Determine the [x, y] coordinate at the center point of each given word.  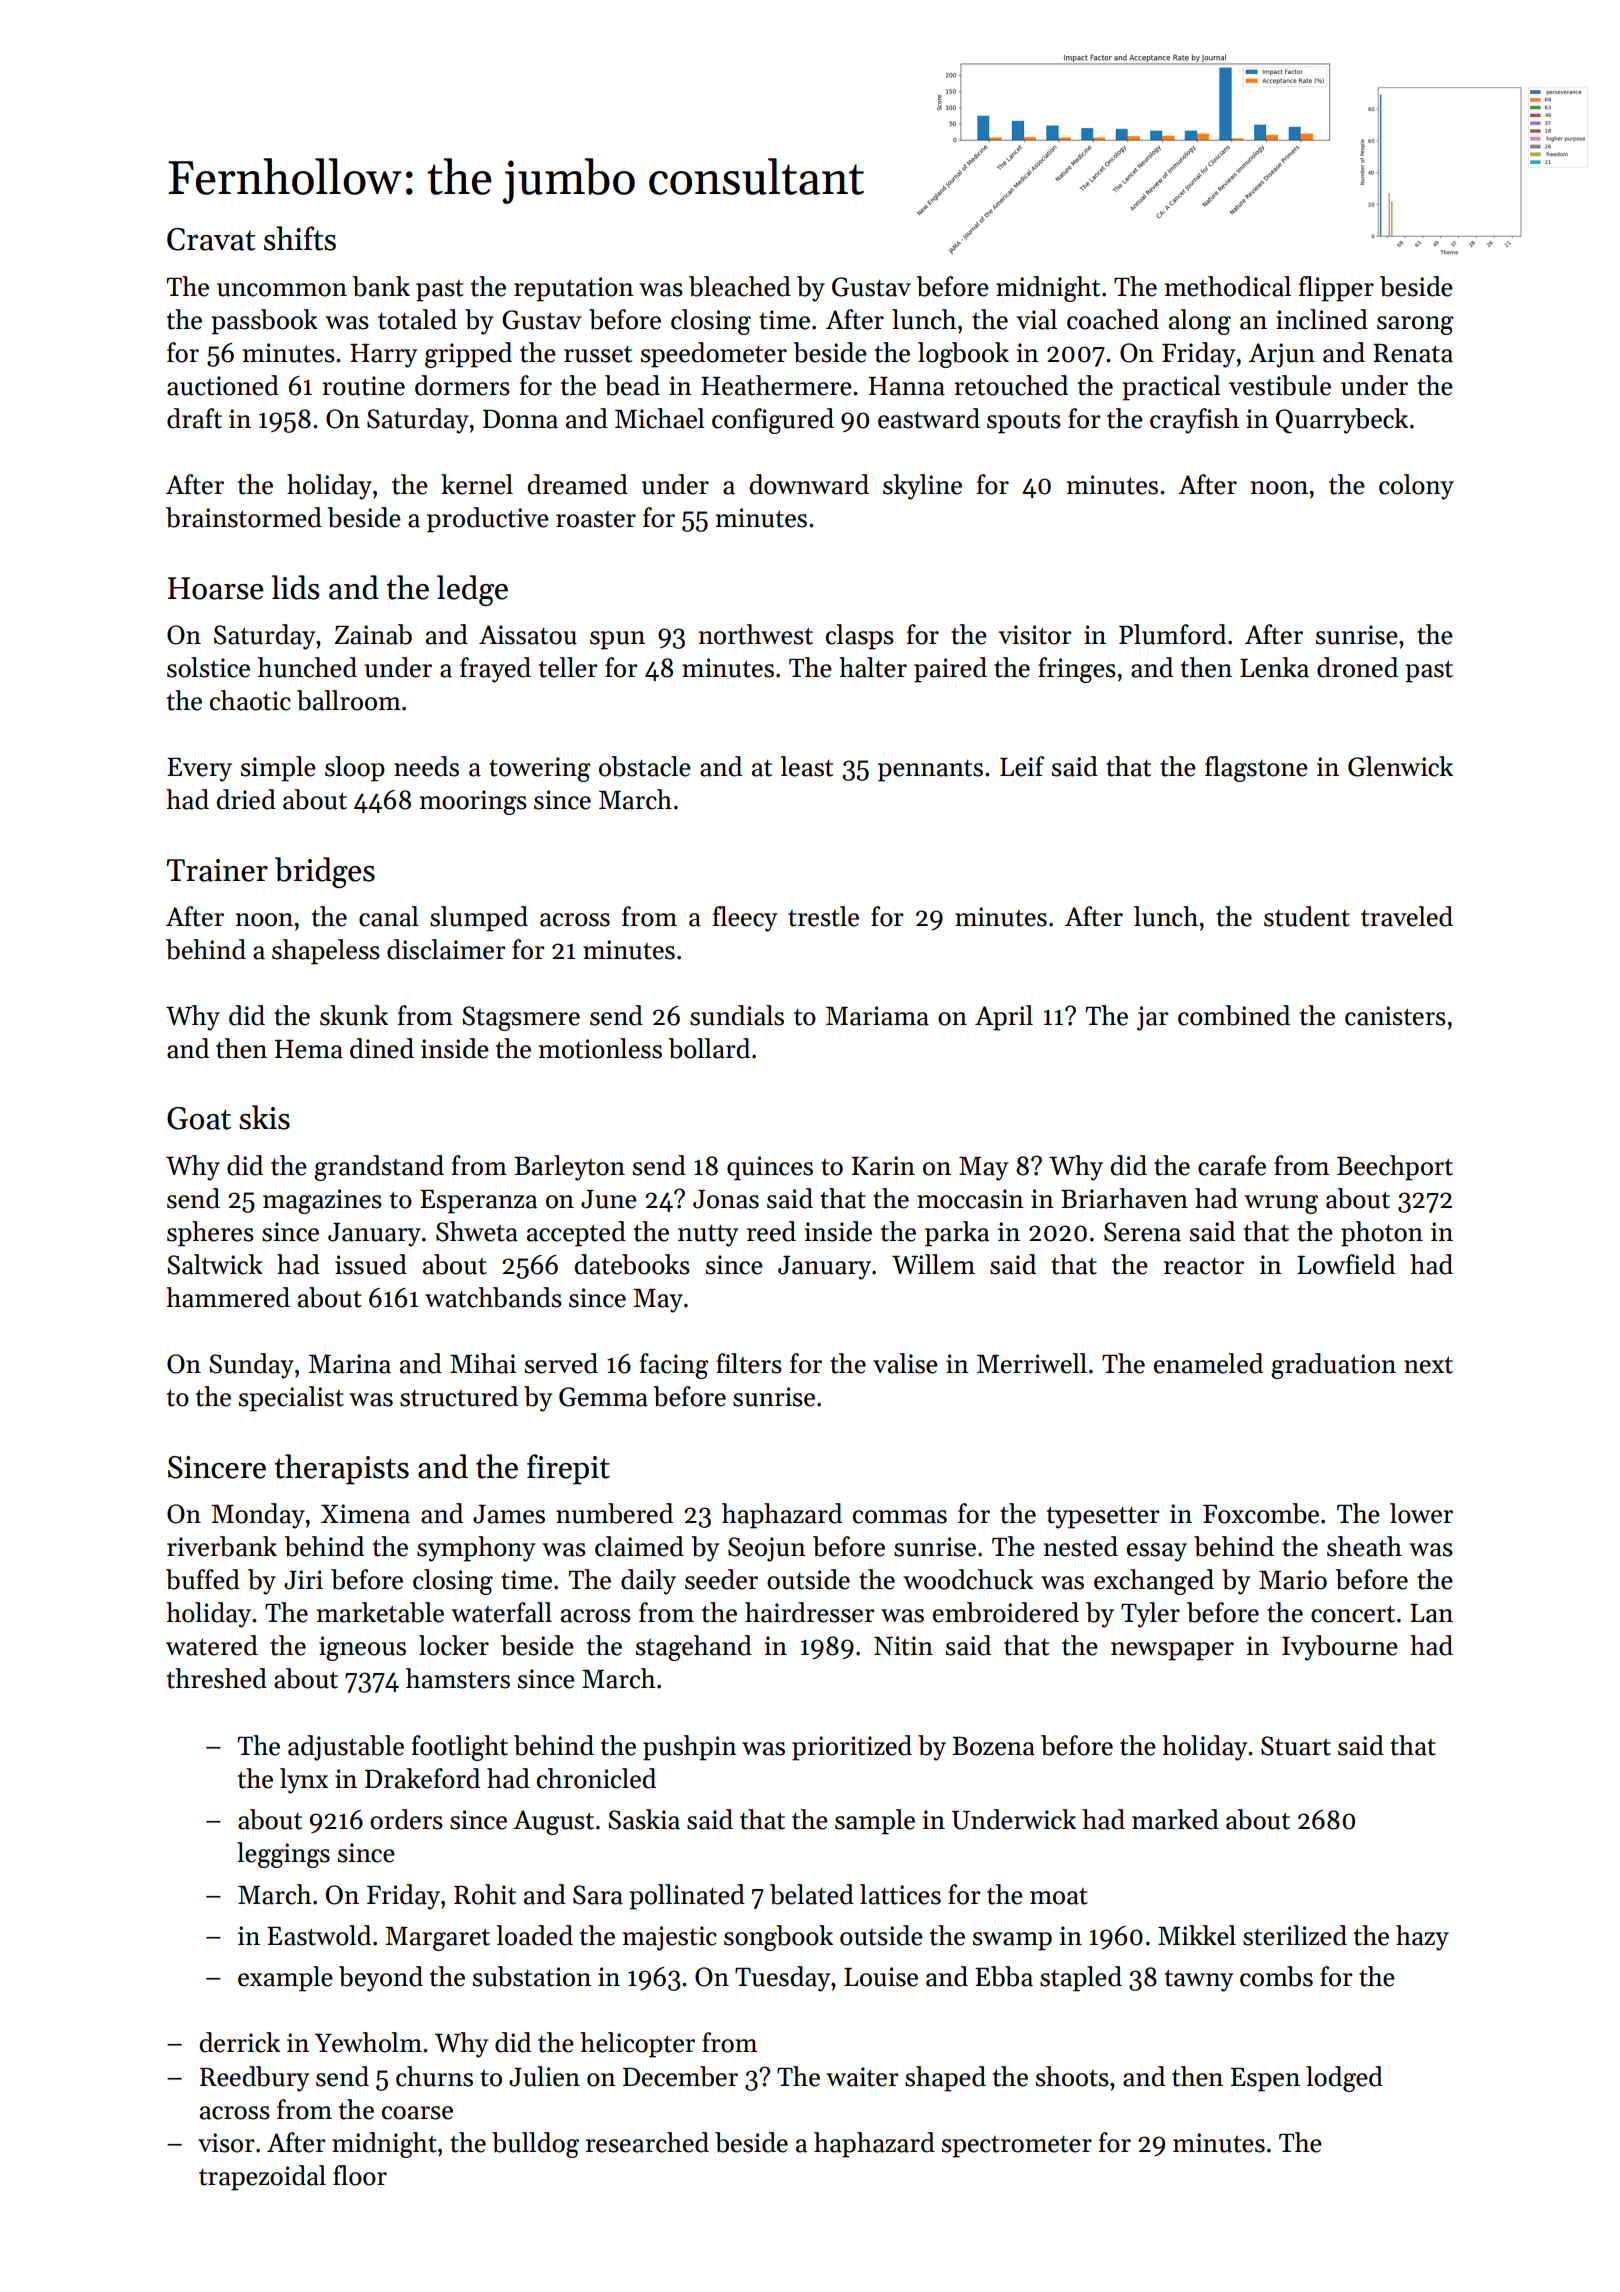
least [807, 766]
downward [809, 484]
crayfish [1194, 421]
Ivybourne [1340, 1648]
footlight [460, 1748]
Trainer [217, 870]
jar [1153, 1018]
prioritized [852, 1748]
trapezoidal [262, 2178]
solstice [208, 667]
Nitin [903, 1646]
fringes [1077, 670]
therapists [342, 1469]
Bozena [993, 1746]
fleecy [745, 919]
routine [363, 386]
